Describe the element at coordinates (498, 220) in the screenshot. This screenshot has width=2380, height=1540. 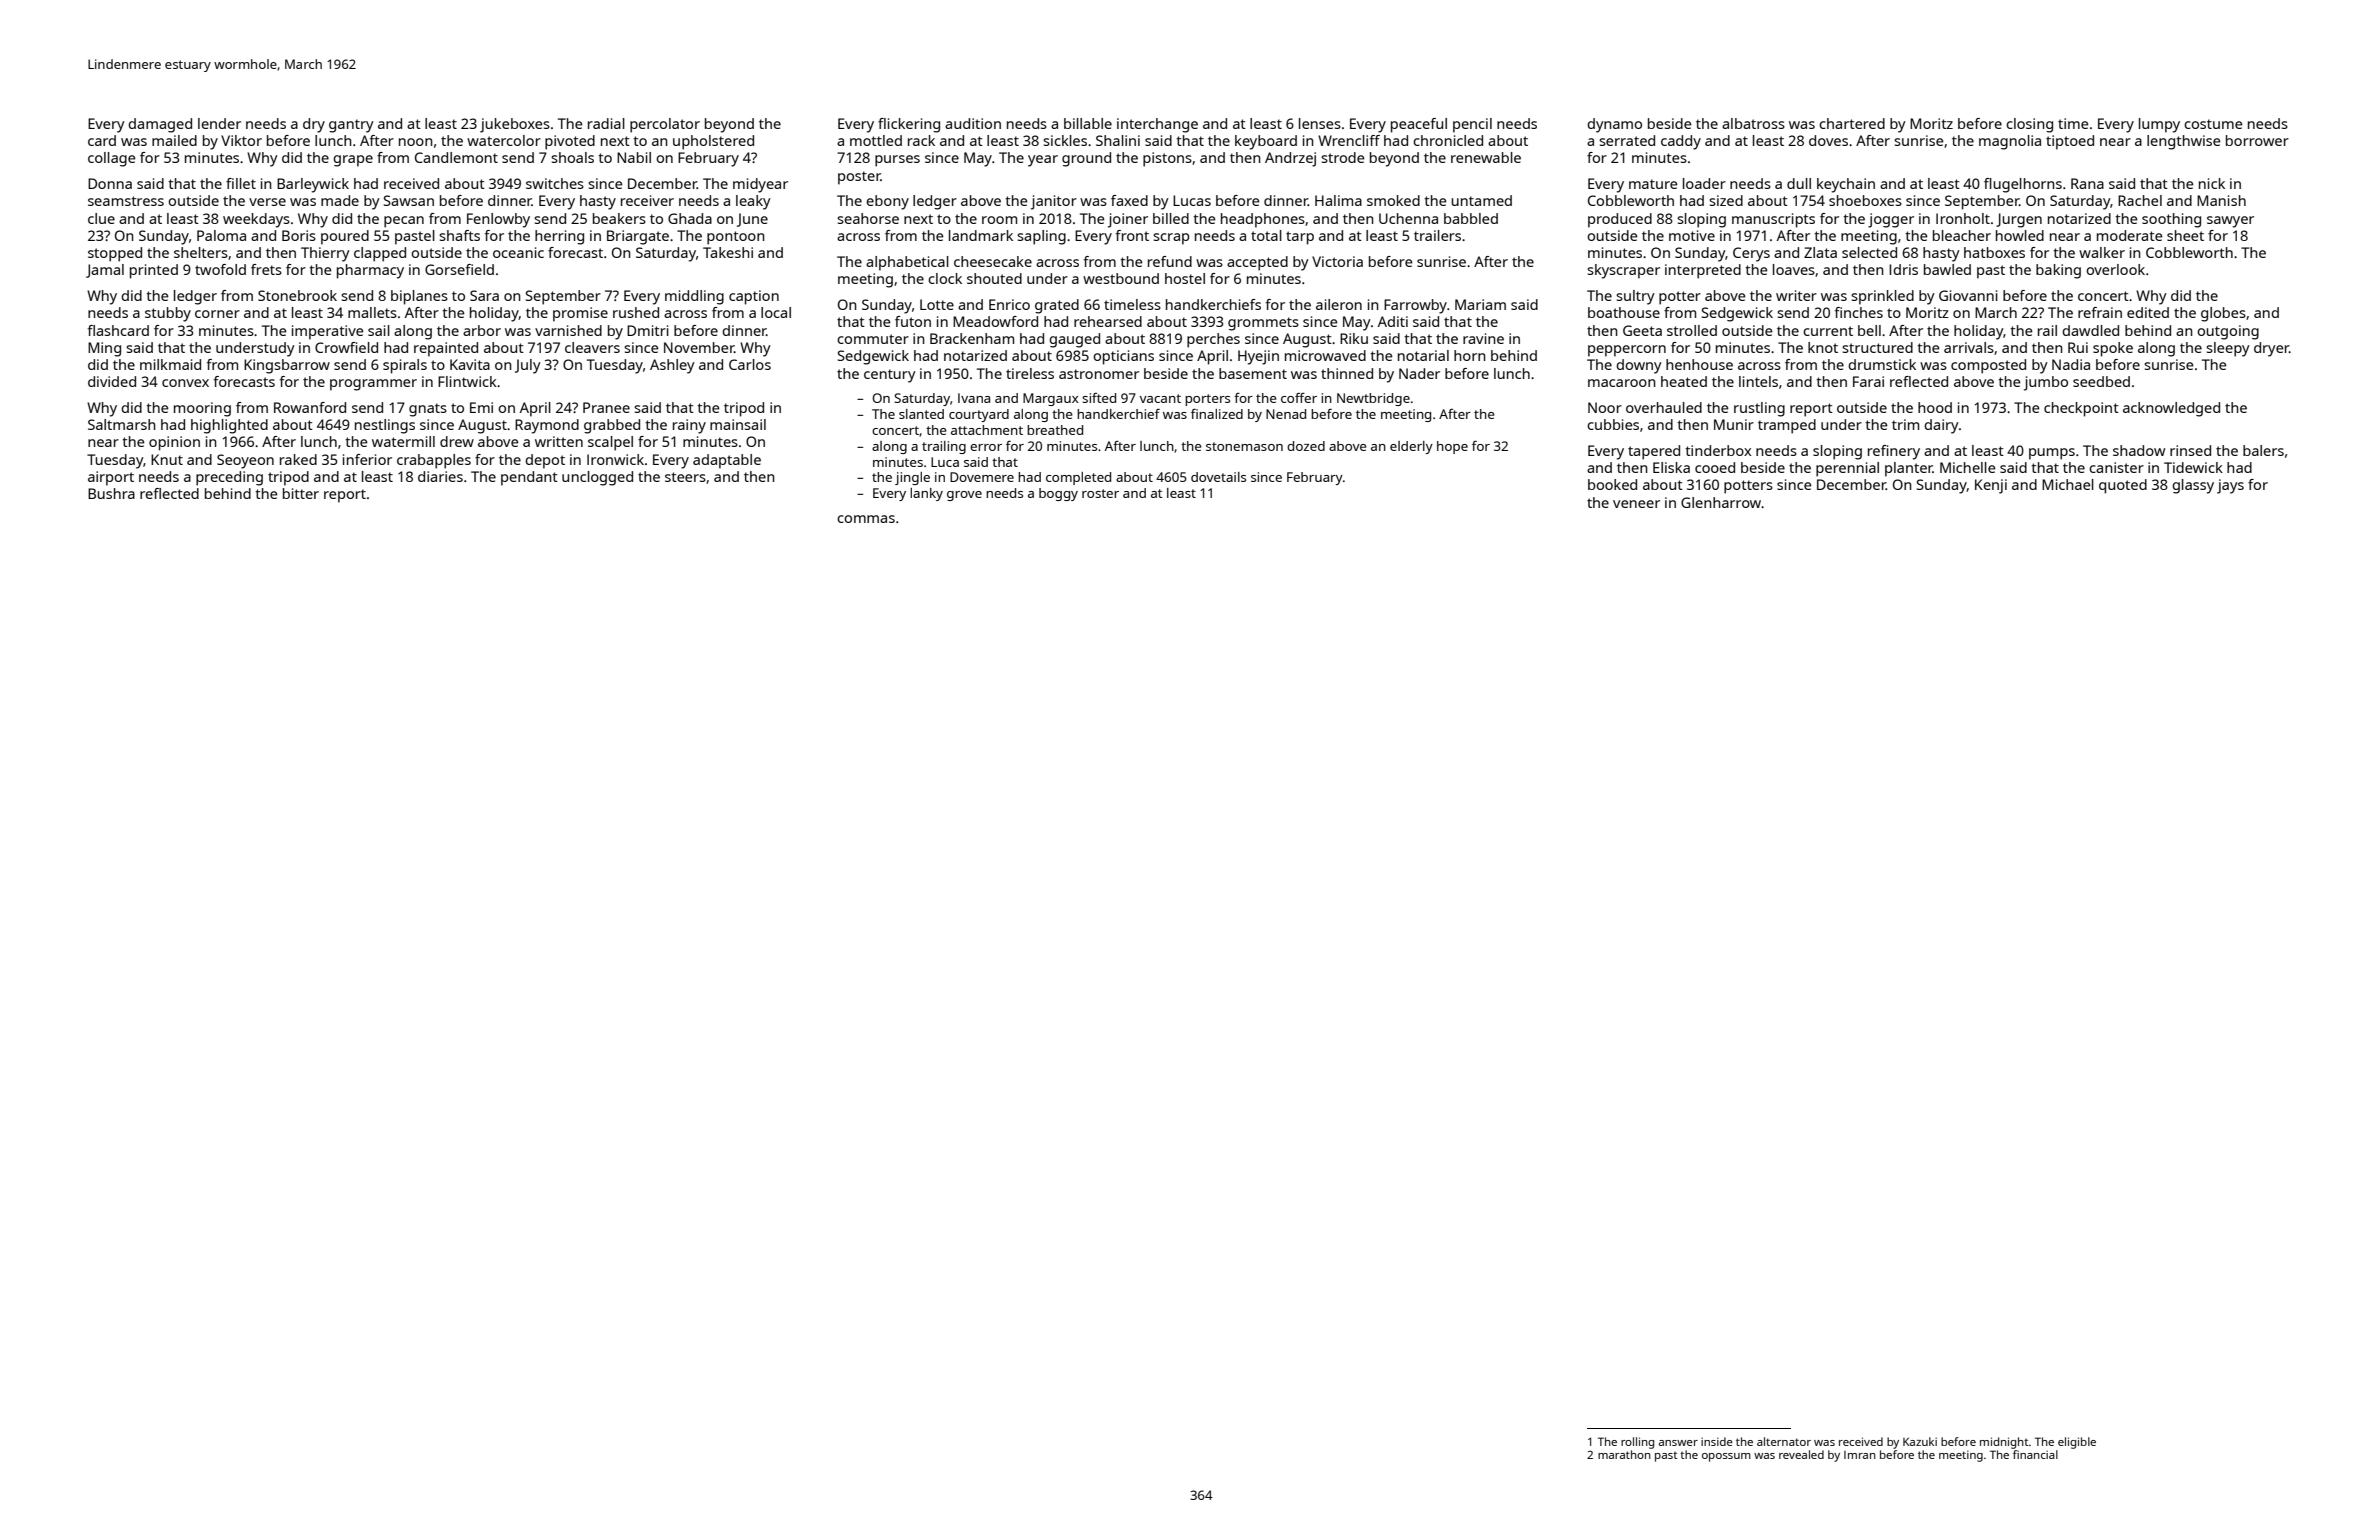
I see `Fenlowby` at that location.
